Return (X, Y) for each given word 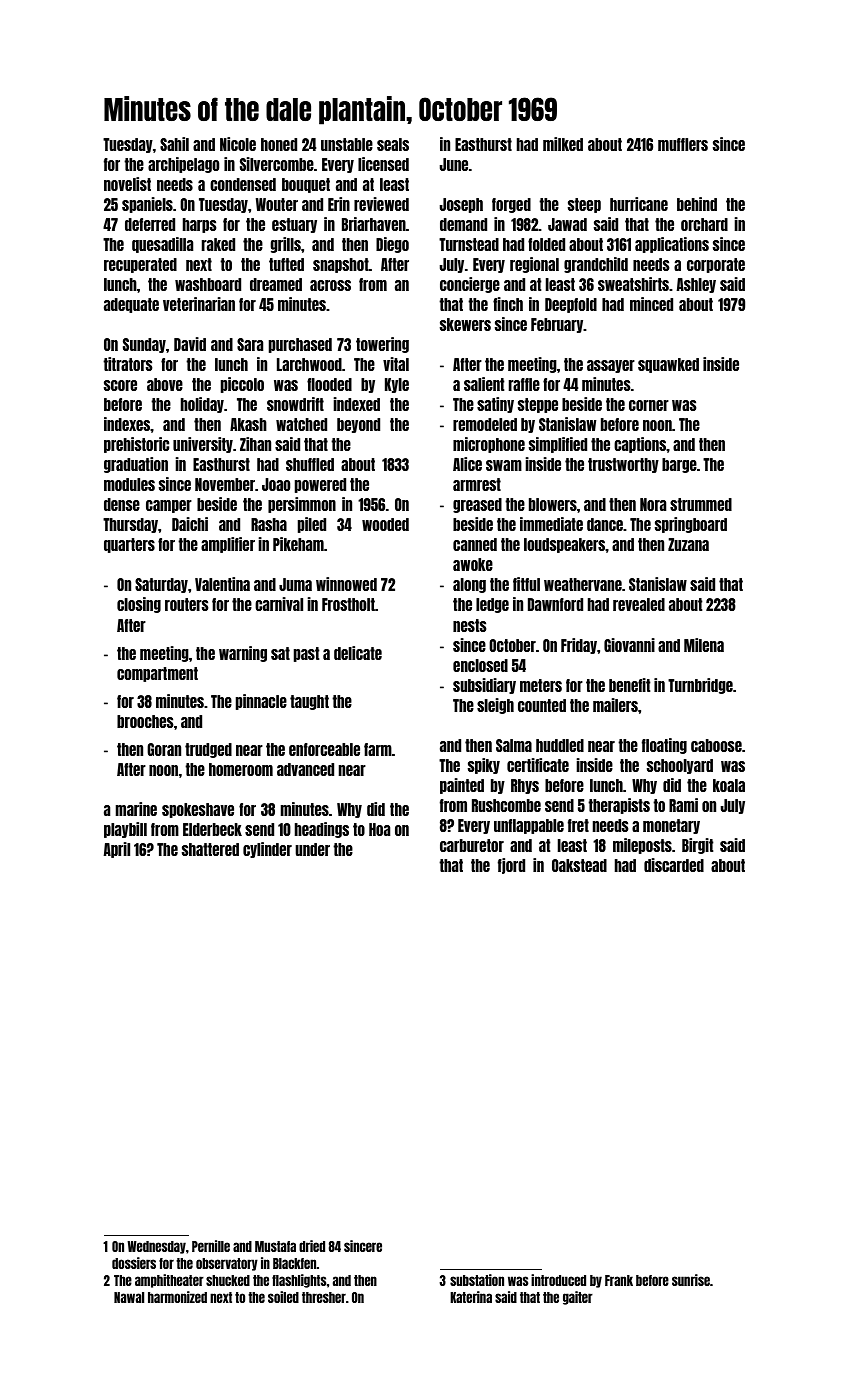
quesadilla (162, 245)
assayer (611, 366)
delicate (358, 653)
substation (477, 1280)
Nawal (129, 1297)
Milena (704, 645)
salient (484, 384)
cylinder (267, 850)
